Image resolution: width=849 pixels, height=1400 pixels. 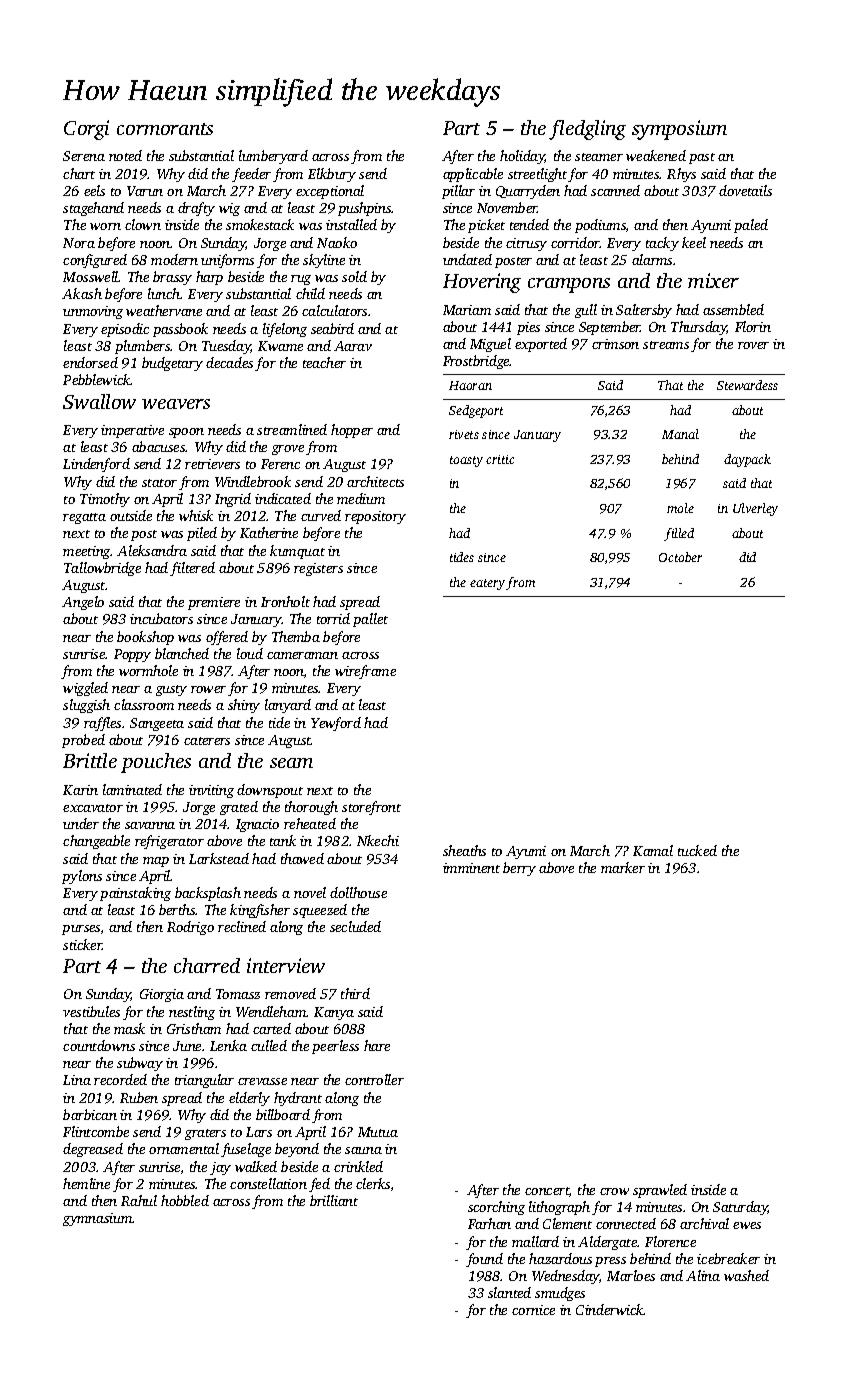 I want to click on under, so click(x=81, y=823).
